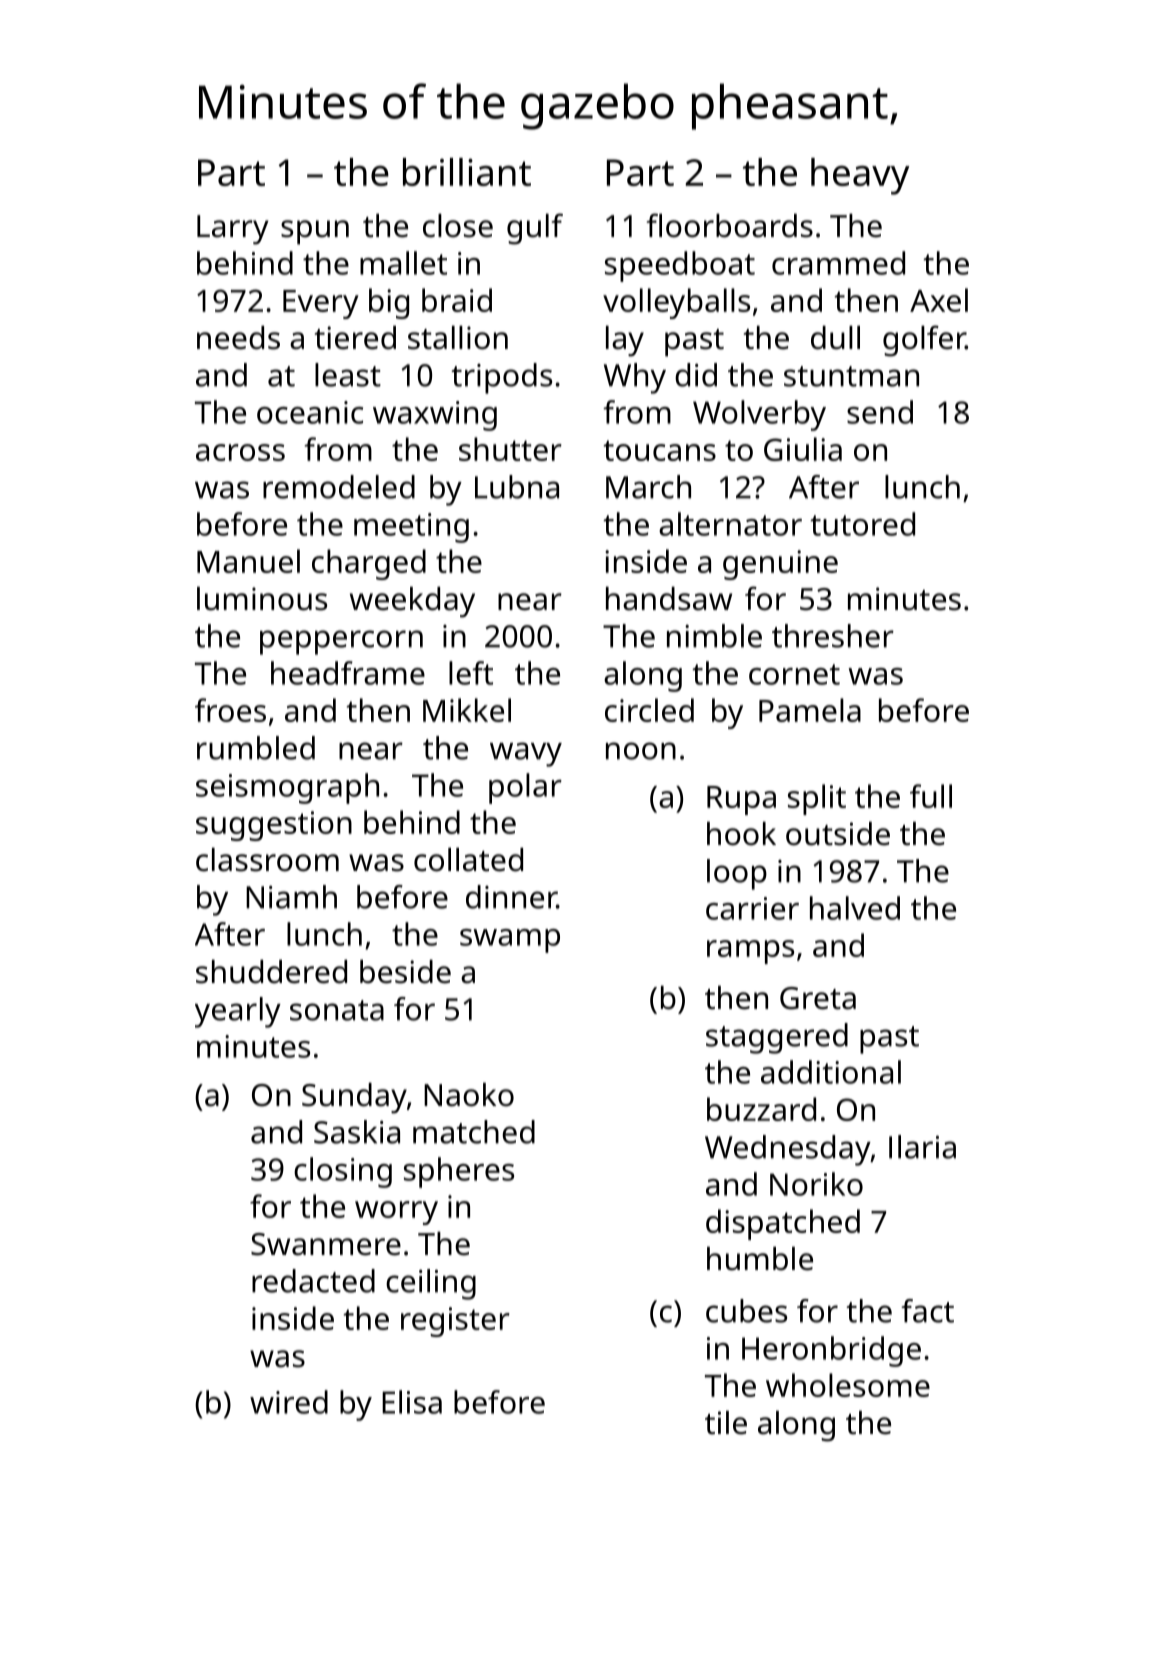 The width and height of the image is (1165, 1654). Describe the element at coordinates (230, 710) in the image. I see `froes` at that location.
